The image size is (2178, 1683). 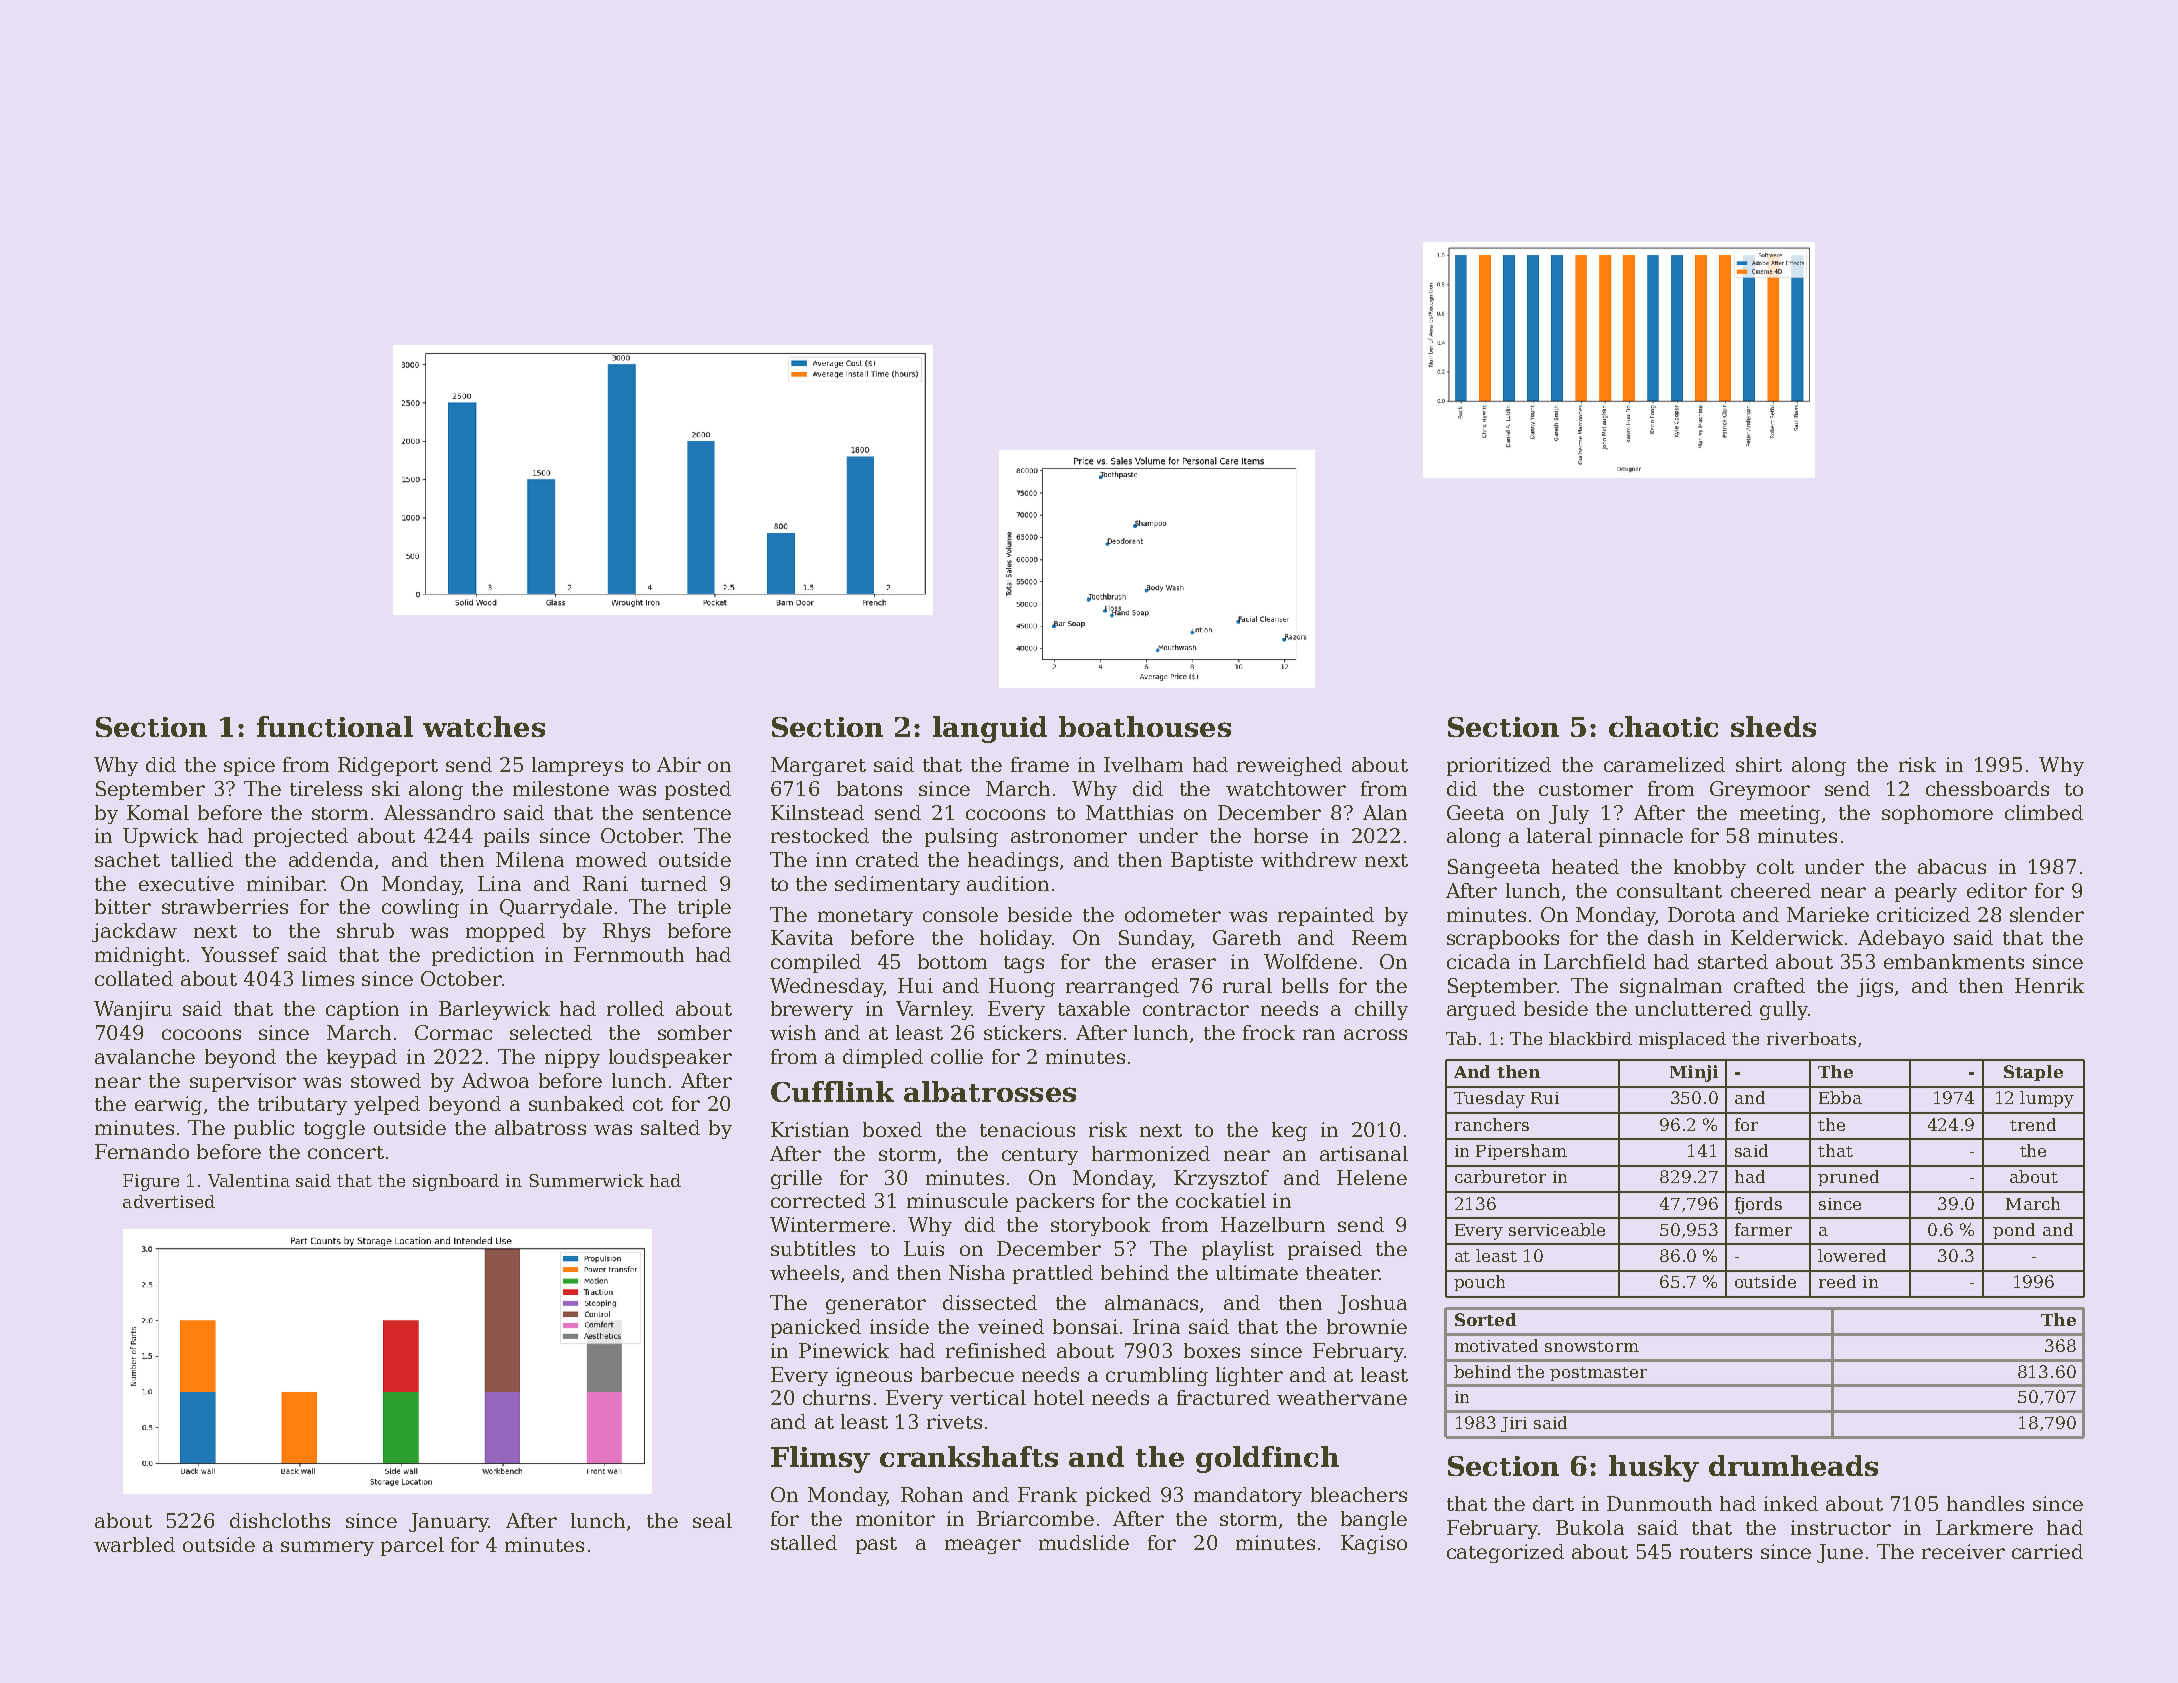 I want to click on categorized, so click(x=1505, y=1553).
